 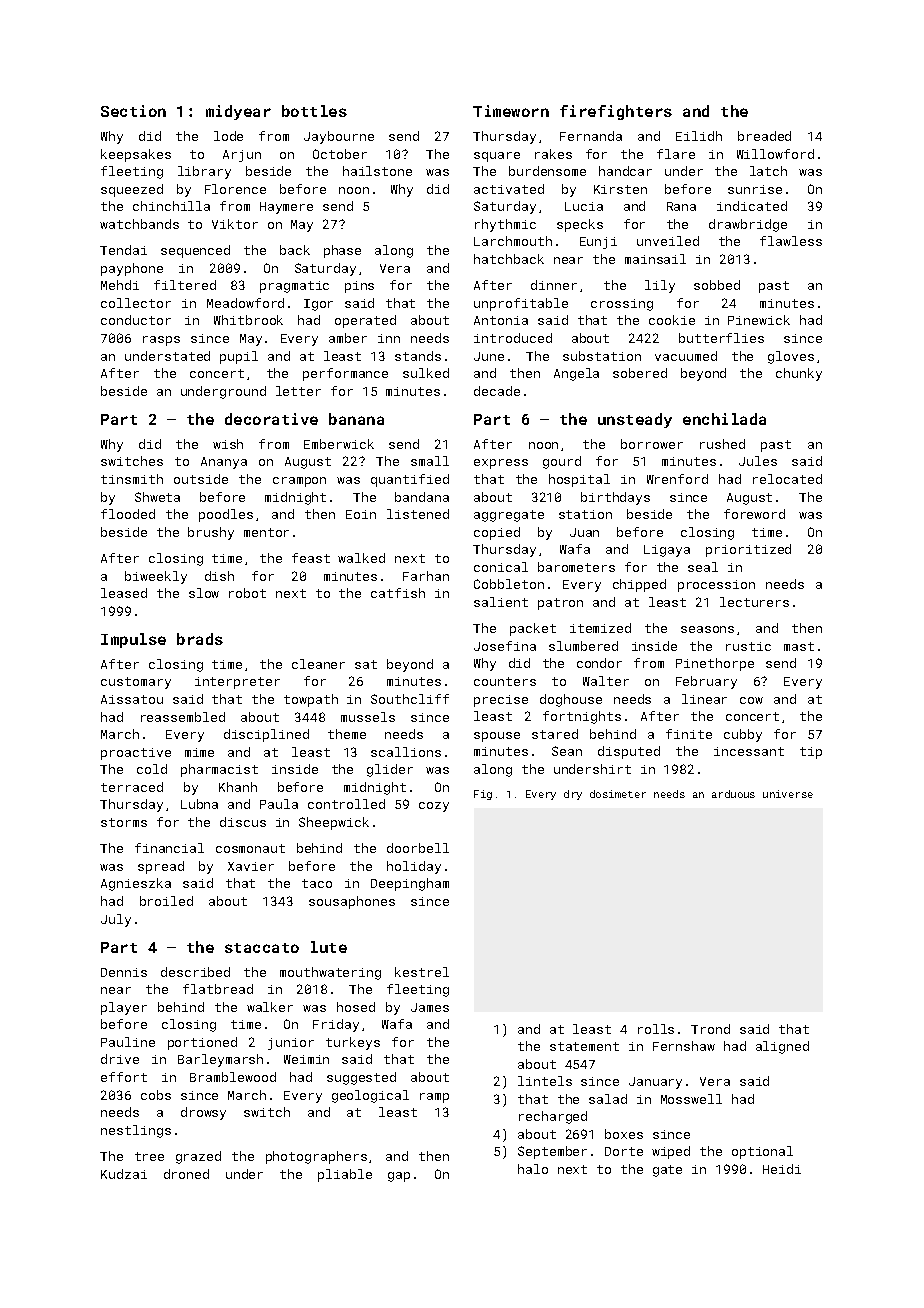 What do you see at coordinates (370, 1096) in the document?
I see `geological` at bounding box center [370, 1096].
